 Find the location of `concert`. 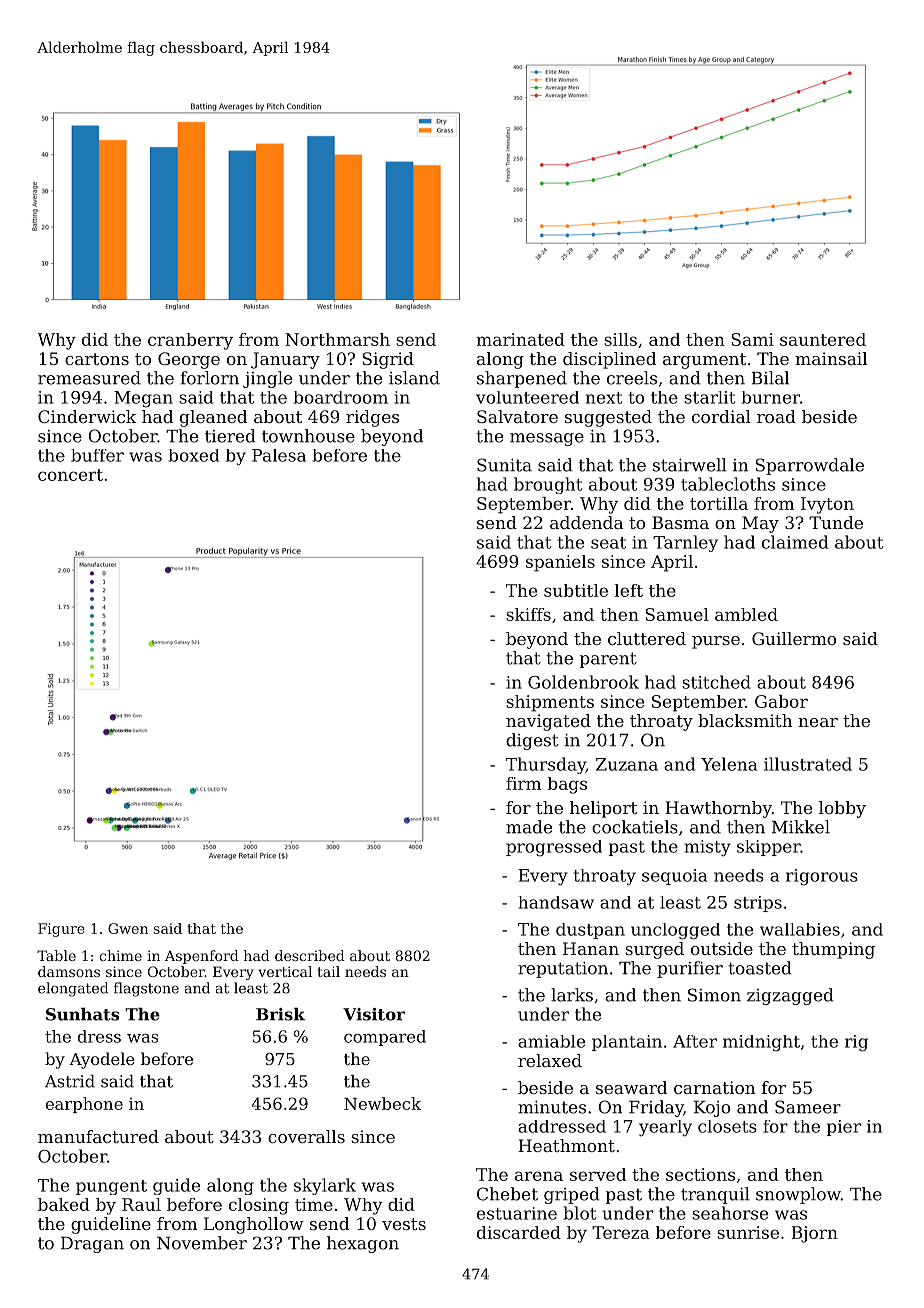

concert is located at coordinates (70, 475).
